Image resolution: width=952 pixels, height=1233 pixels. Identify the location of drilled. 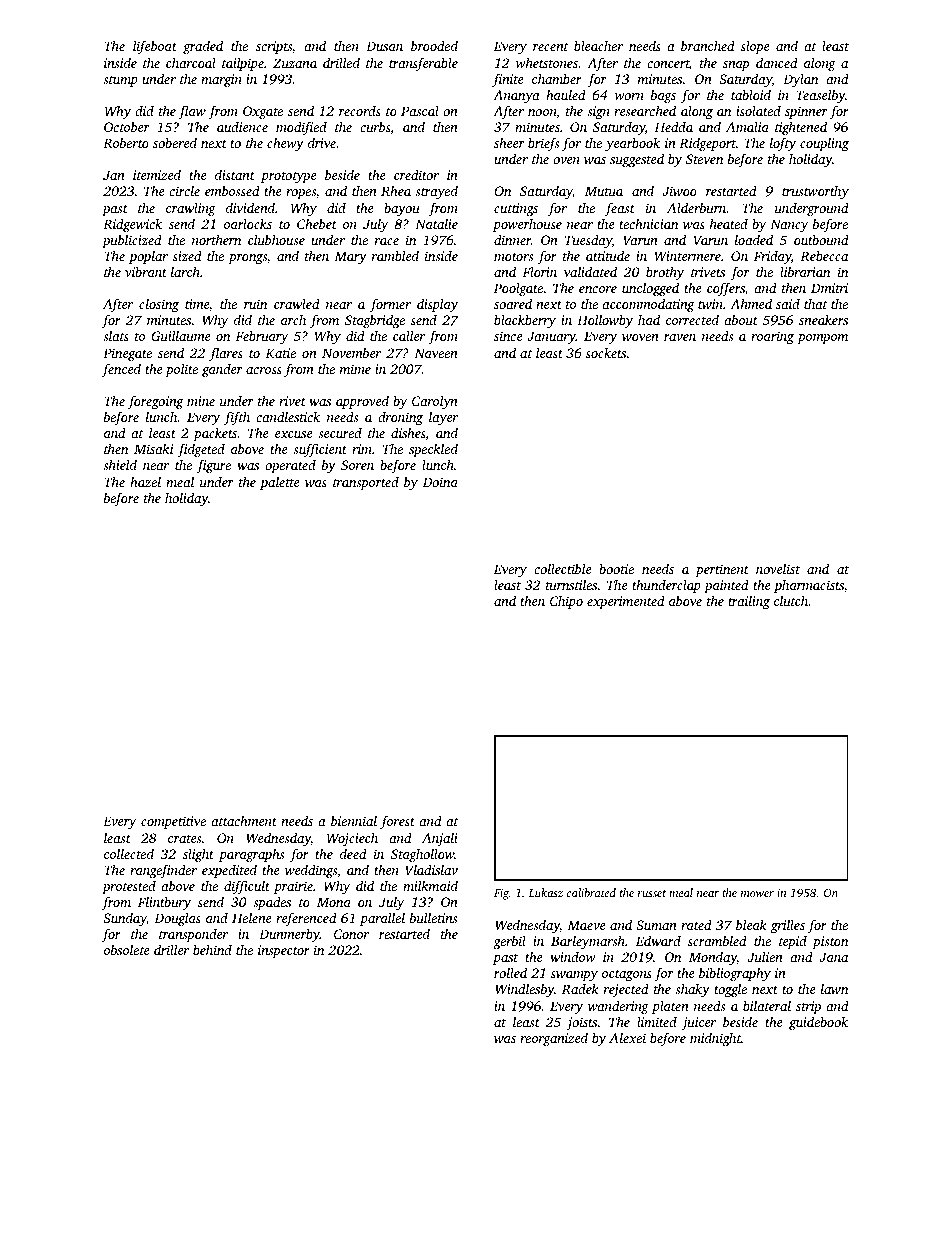
(341, 62).
